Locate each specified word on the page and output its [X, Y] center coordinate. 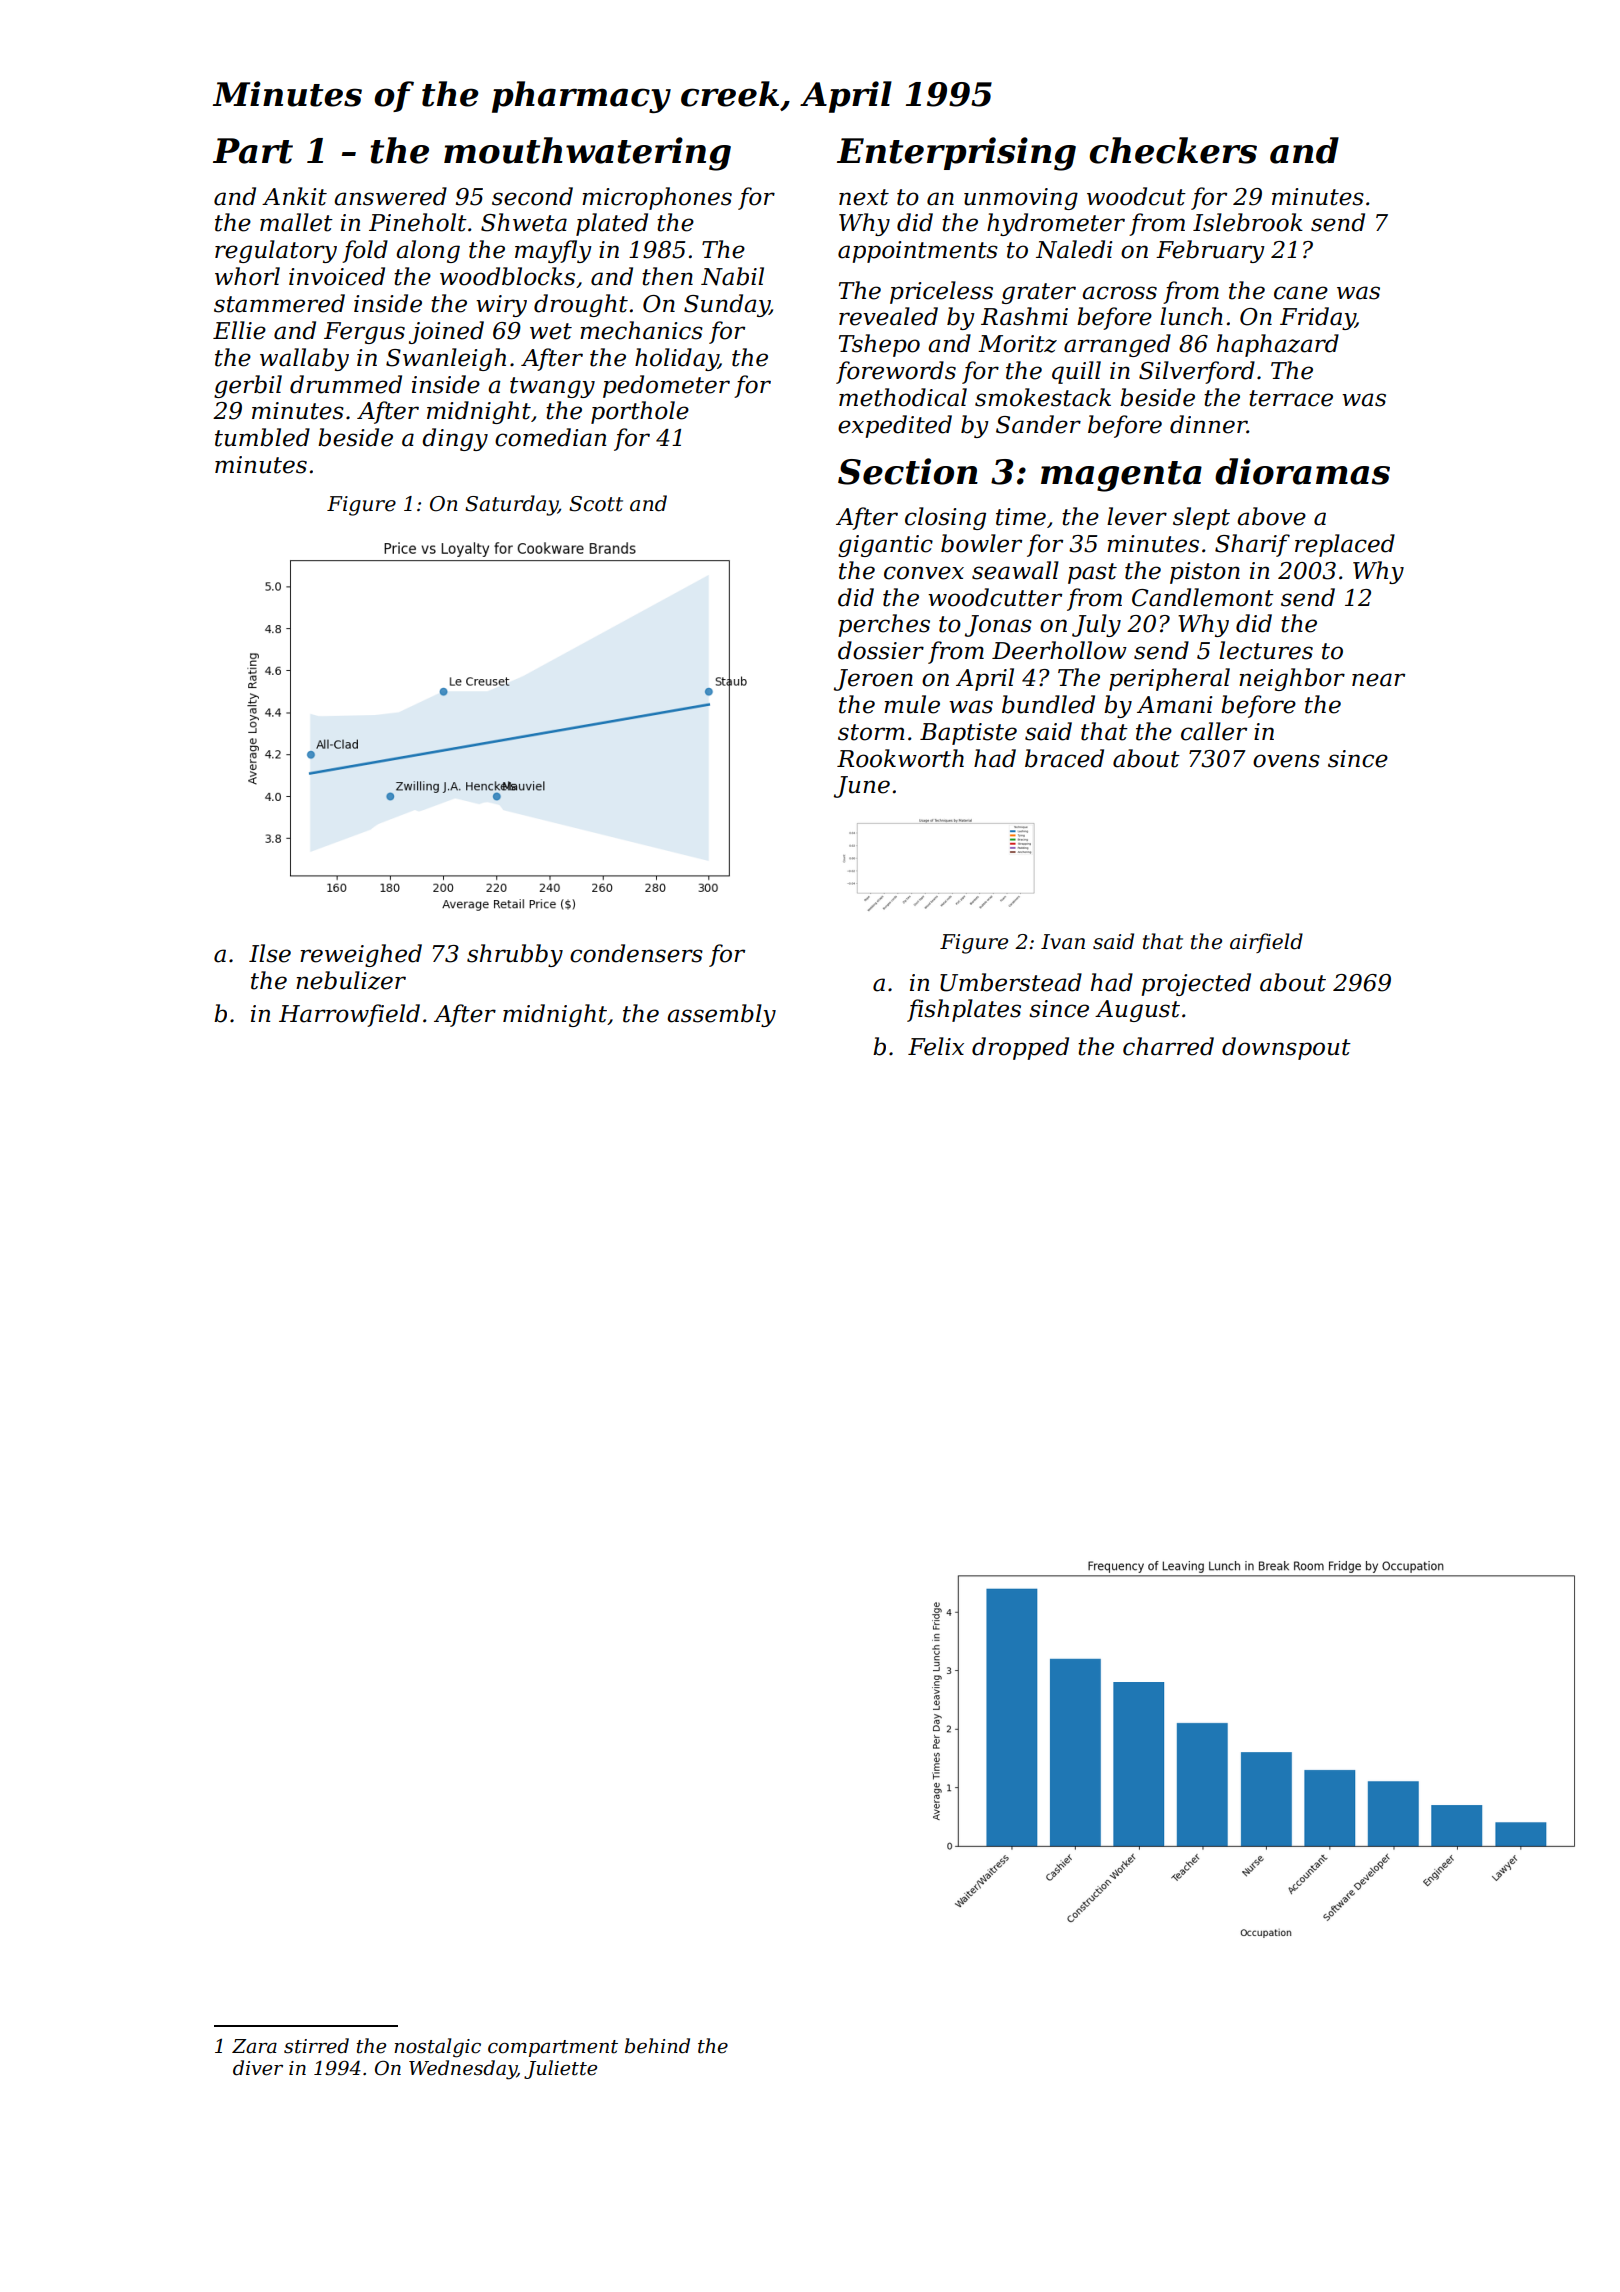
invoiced [337, 276]
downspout [1286, 1048]
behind [657, 2046]
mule [912, 704]
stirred [316, 2046]
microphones [657, 198]
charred [1168, 1046]
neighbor [1292, 679]
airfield [1266, 943]
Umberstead [1011, 982]
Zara [254, 2046]
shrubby [515, 955]
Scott [596, 504]
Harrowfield [349, 1015]
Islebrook [1248, 222]
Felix [936, 1046]
